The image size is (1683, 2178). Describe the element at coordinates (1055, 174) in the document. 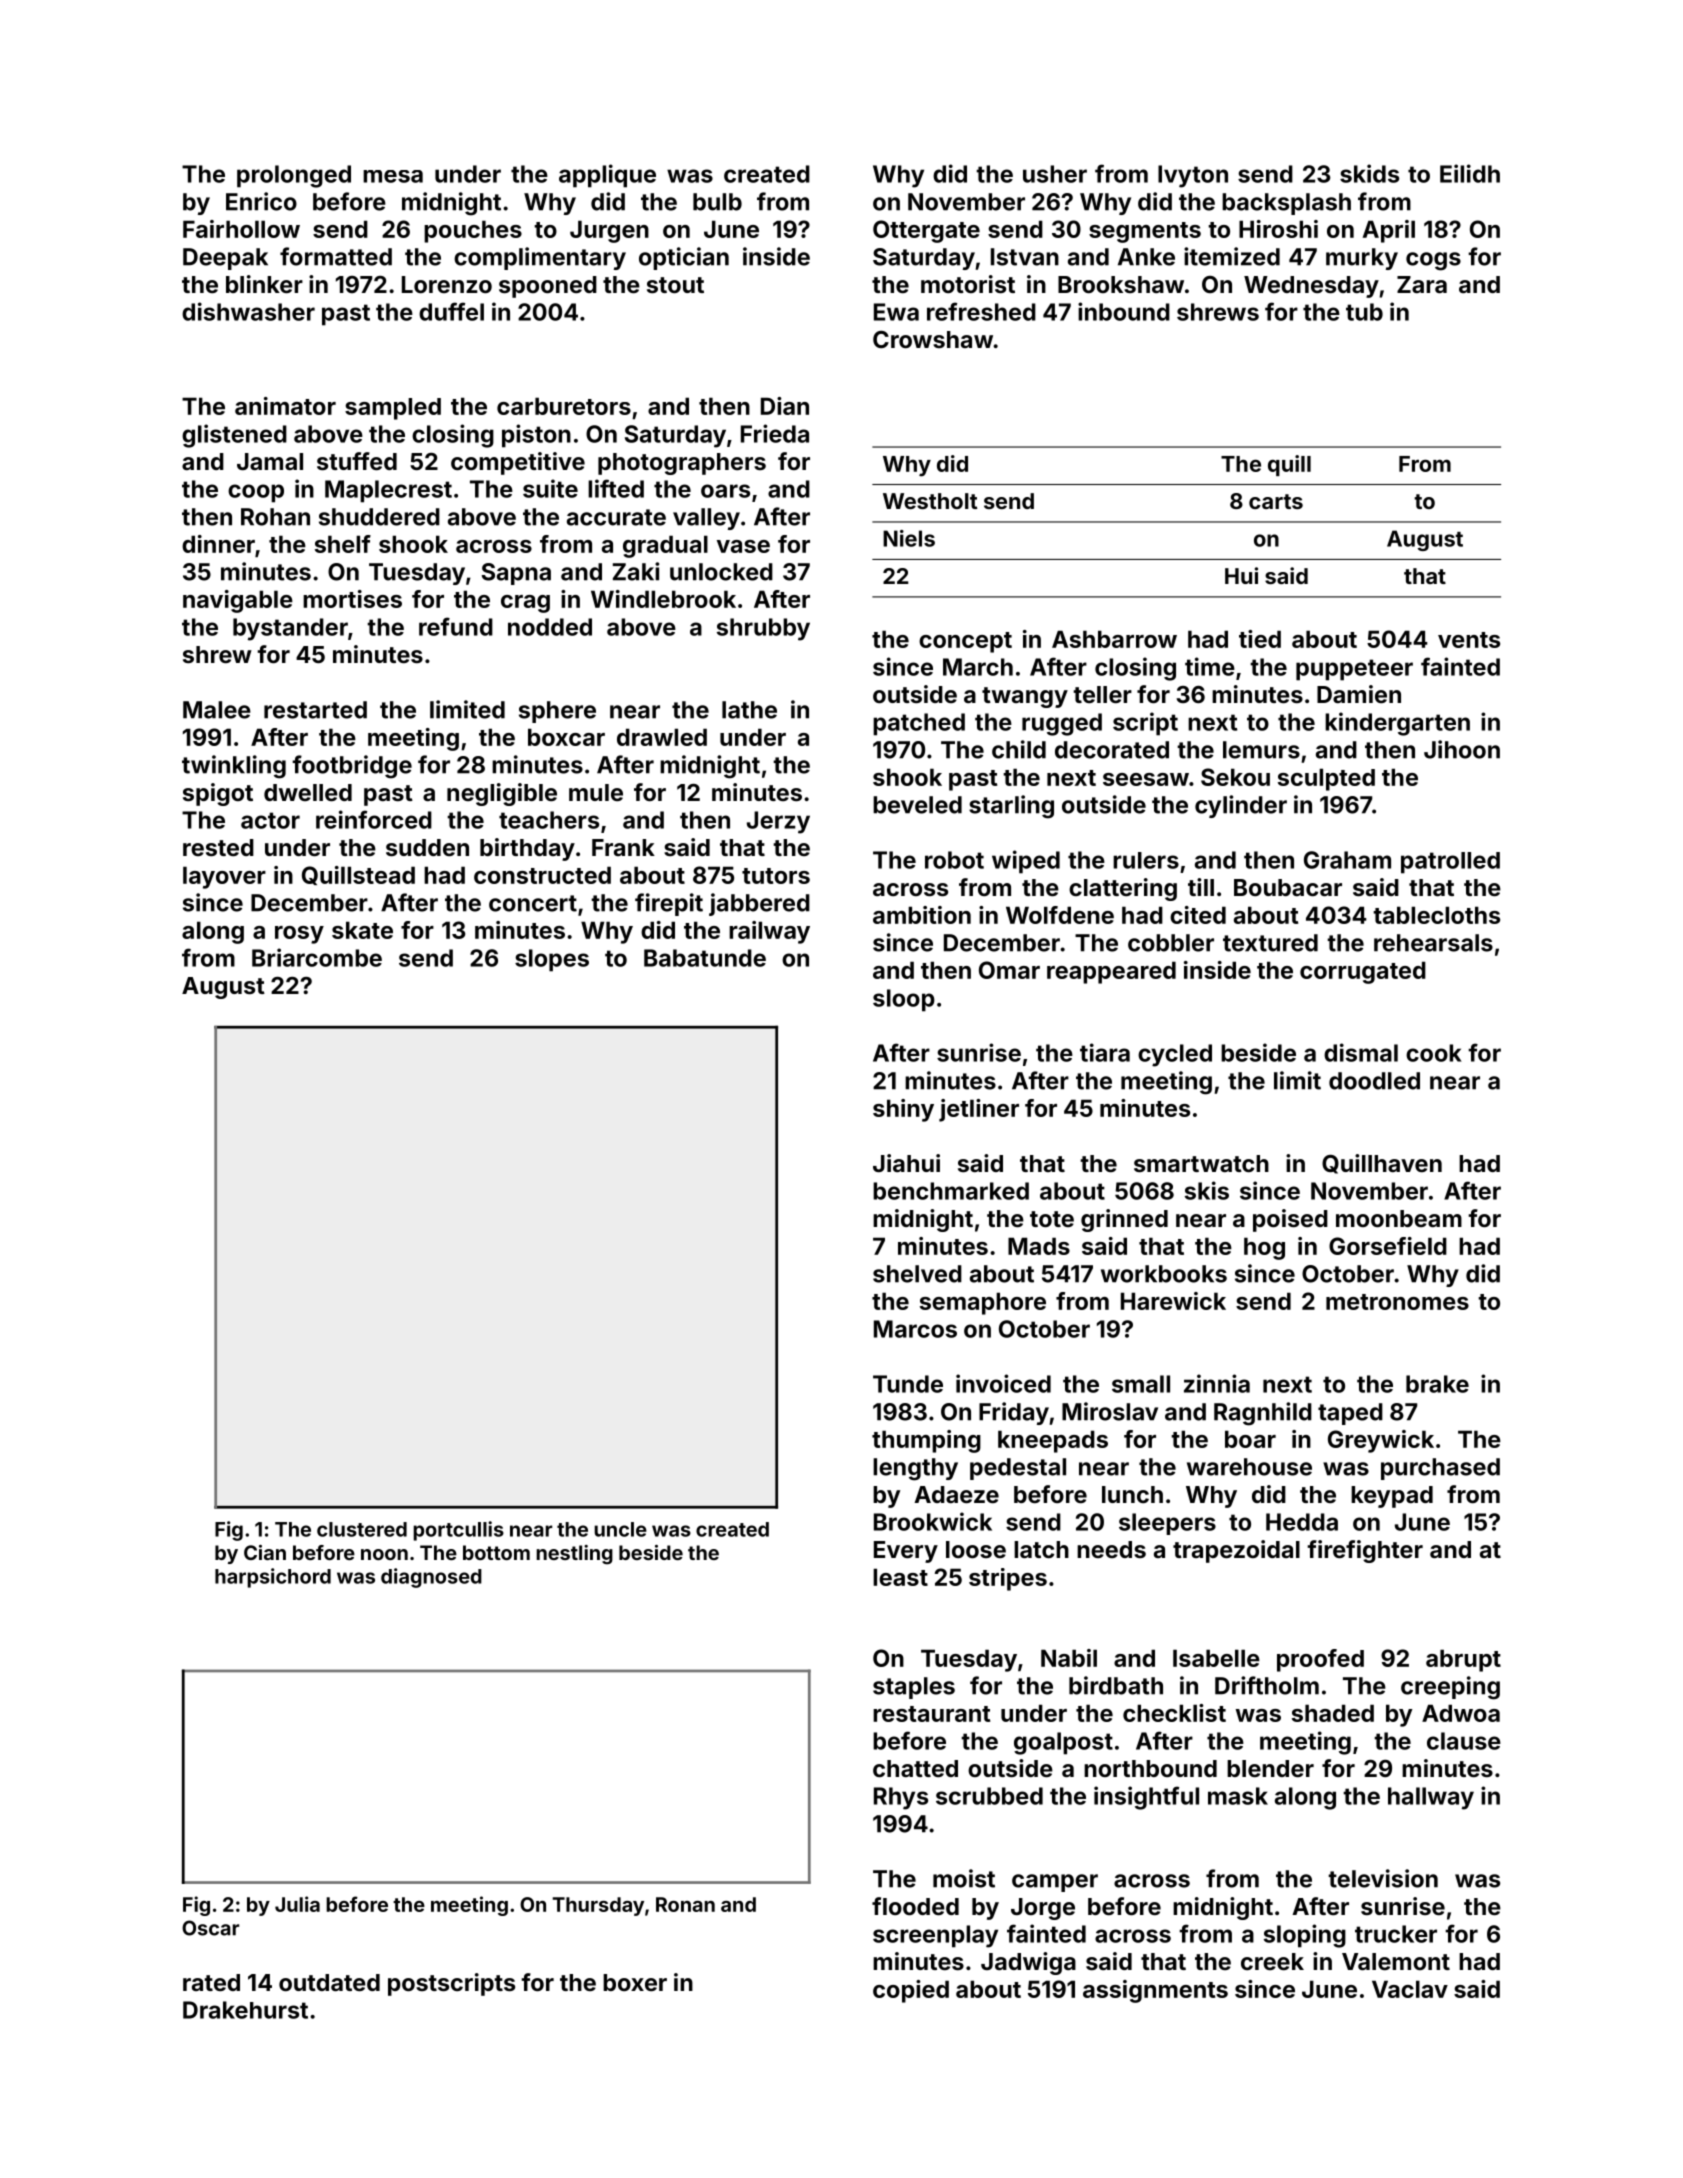

I see `usher` at that location.
